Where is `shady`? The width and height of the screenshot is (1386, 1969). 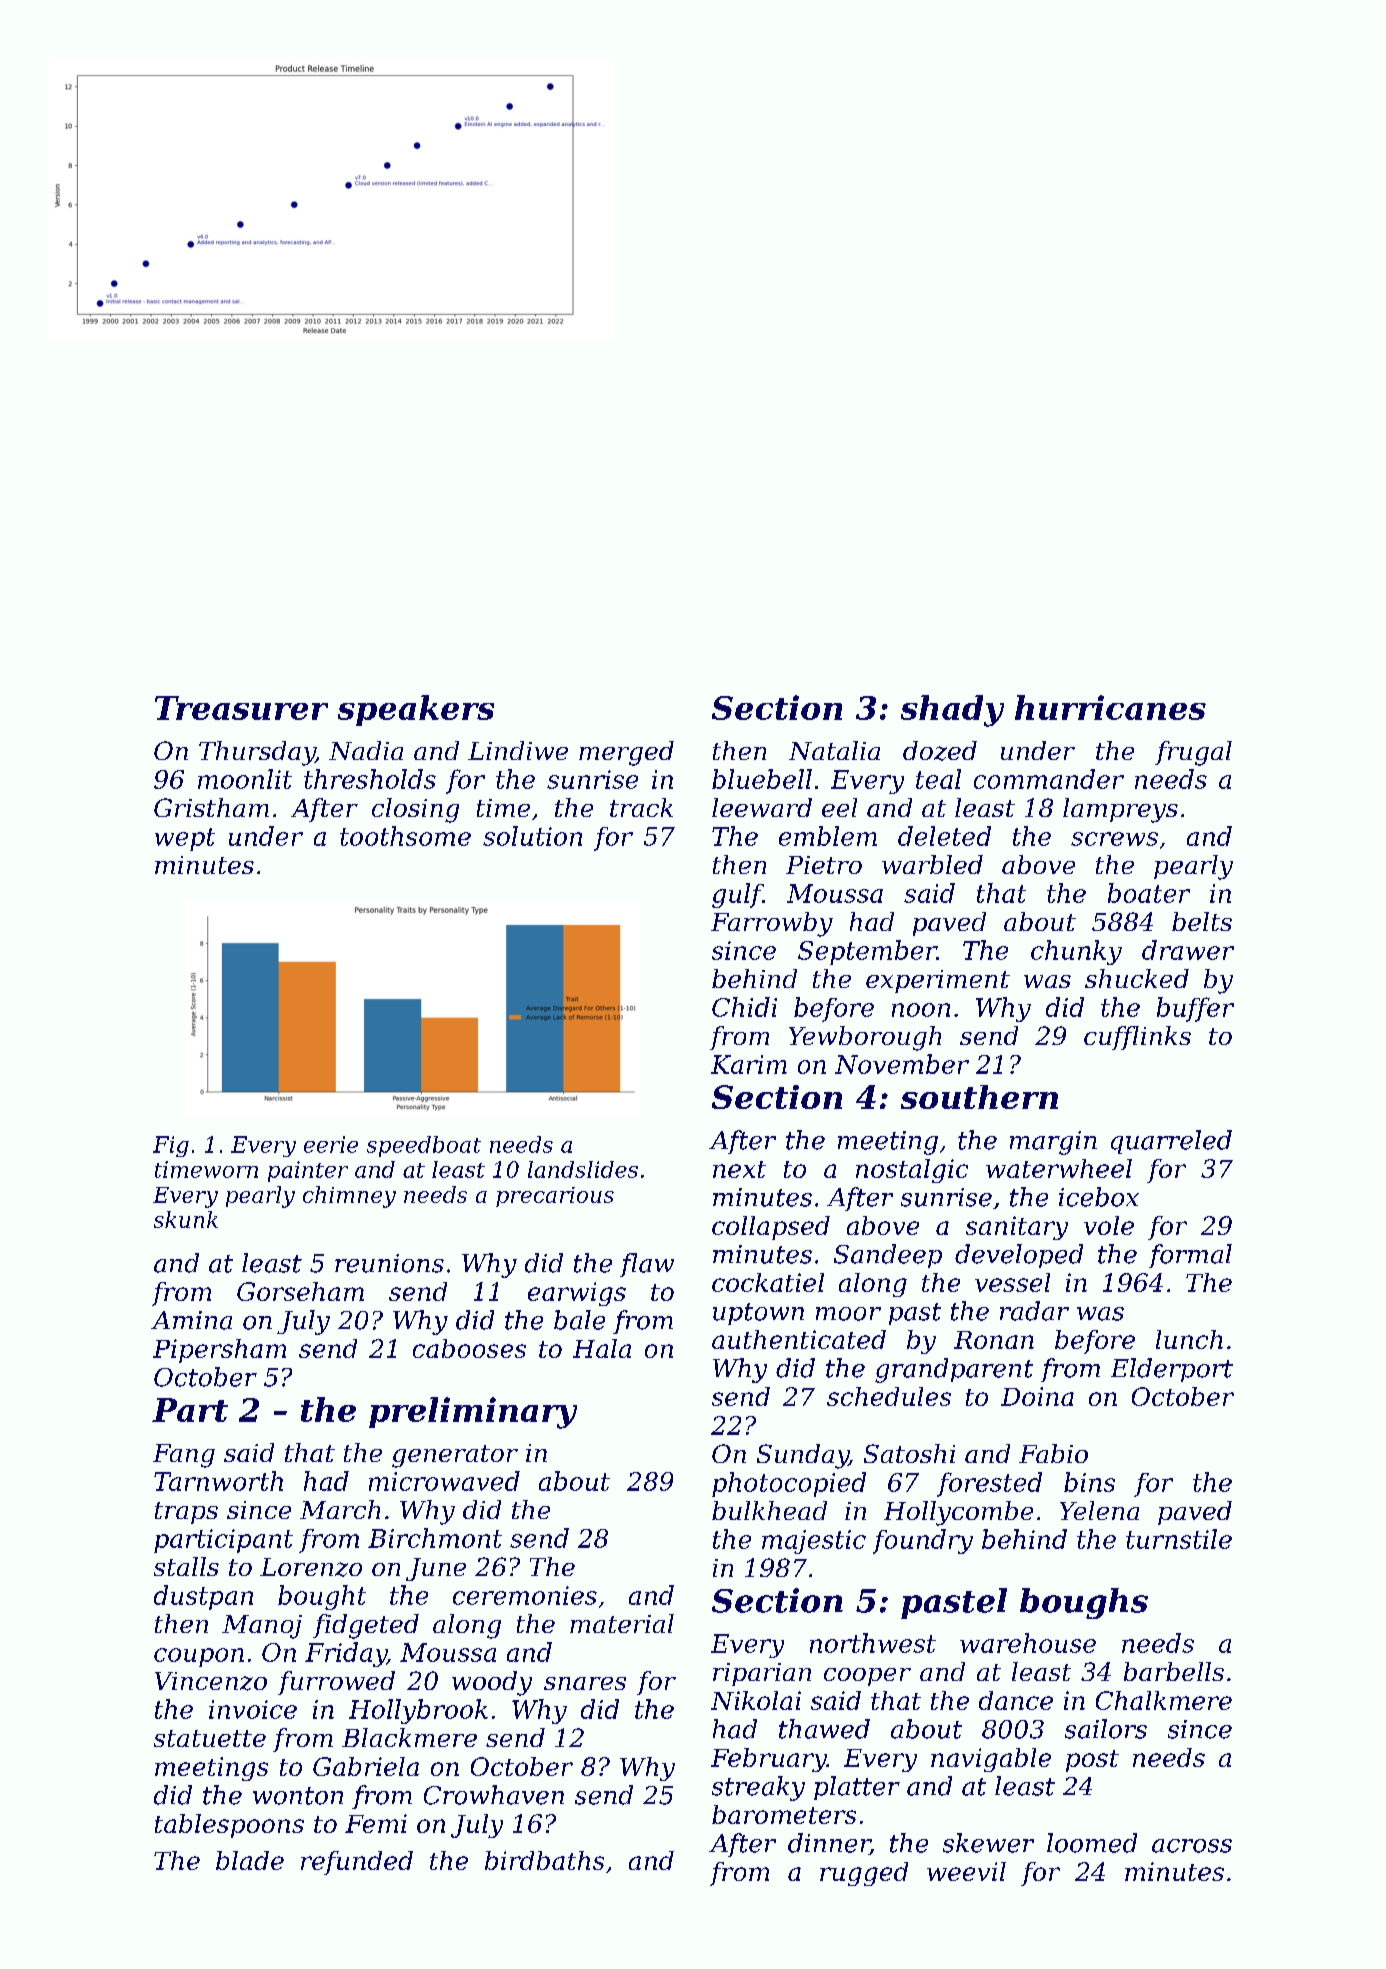 shady is located at coordinates (952, 711).
